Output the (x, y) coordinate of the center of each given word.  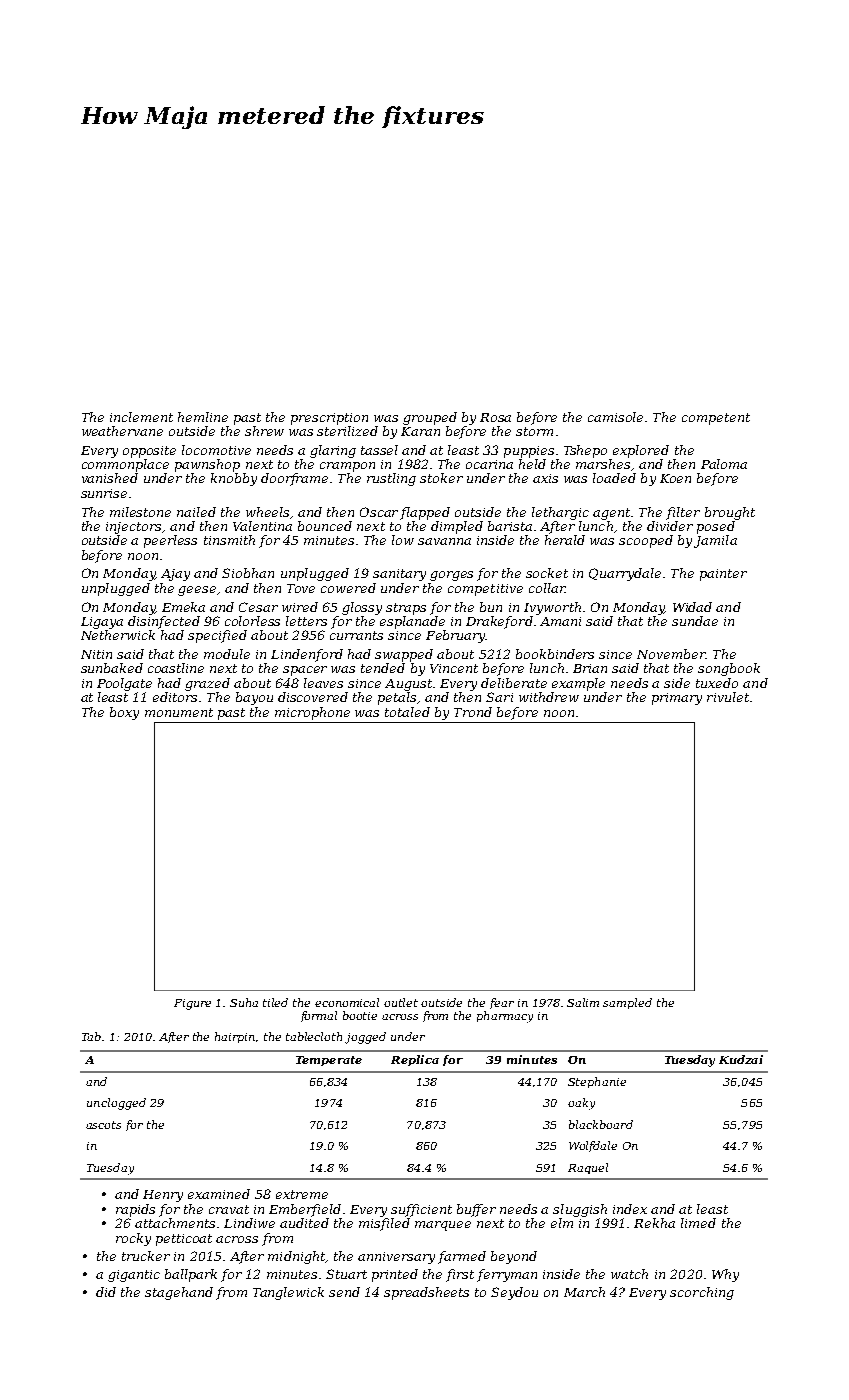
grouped (430, 418)
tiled (275, 1002)
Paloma (724, 464)
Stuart (346, 1274)
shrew (264, 431)
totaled (407, 712)
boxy (124, 713)
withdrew (549, 697)
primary (677, 699)
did (106, 1292)
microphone (312, 713)
